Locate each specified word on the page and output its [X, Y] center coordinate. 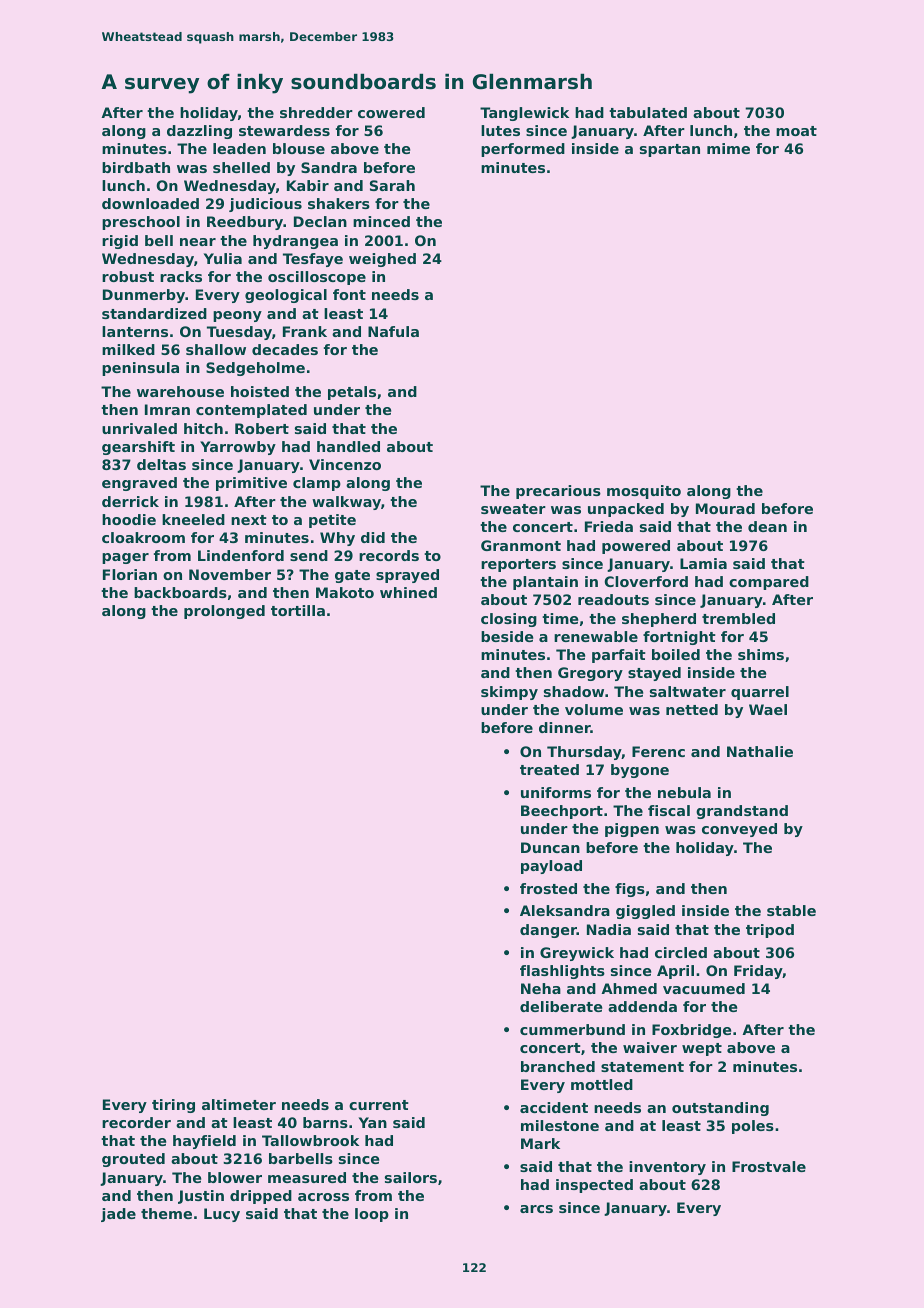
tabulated [648, 112]
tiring [173, 1106]
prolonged [224, 612]
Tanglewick [524, 114]
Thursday [584, 753]
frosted [548, 888]
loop [372, 1215]
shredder [316, 112]
